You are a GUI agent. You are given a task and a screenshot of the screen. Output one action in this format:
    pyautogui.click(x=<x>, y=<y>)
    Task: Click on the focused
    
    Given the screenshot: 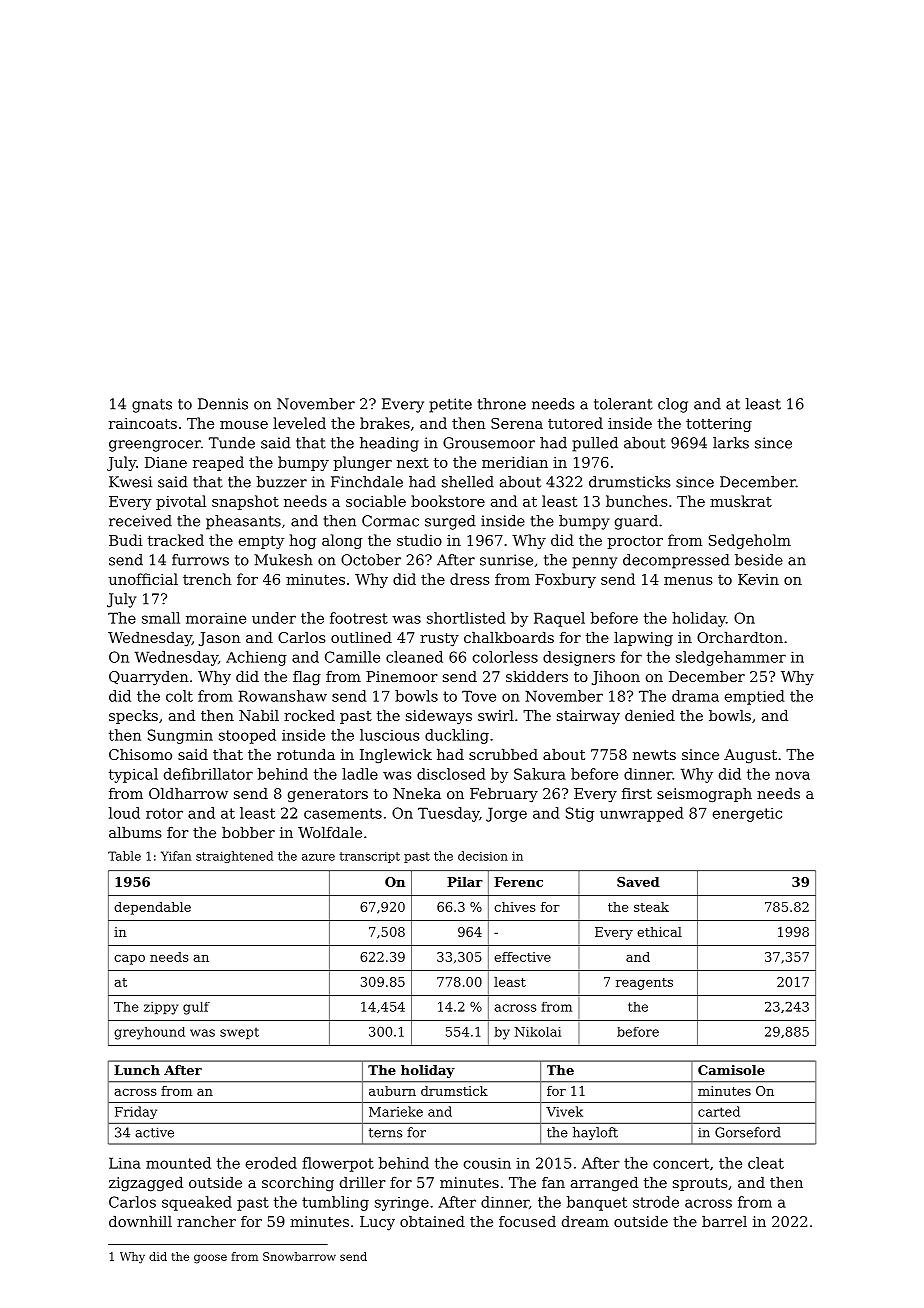 What is the action you would take?
    pyautogui.click(x=527, y=1221)
